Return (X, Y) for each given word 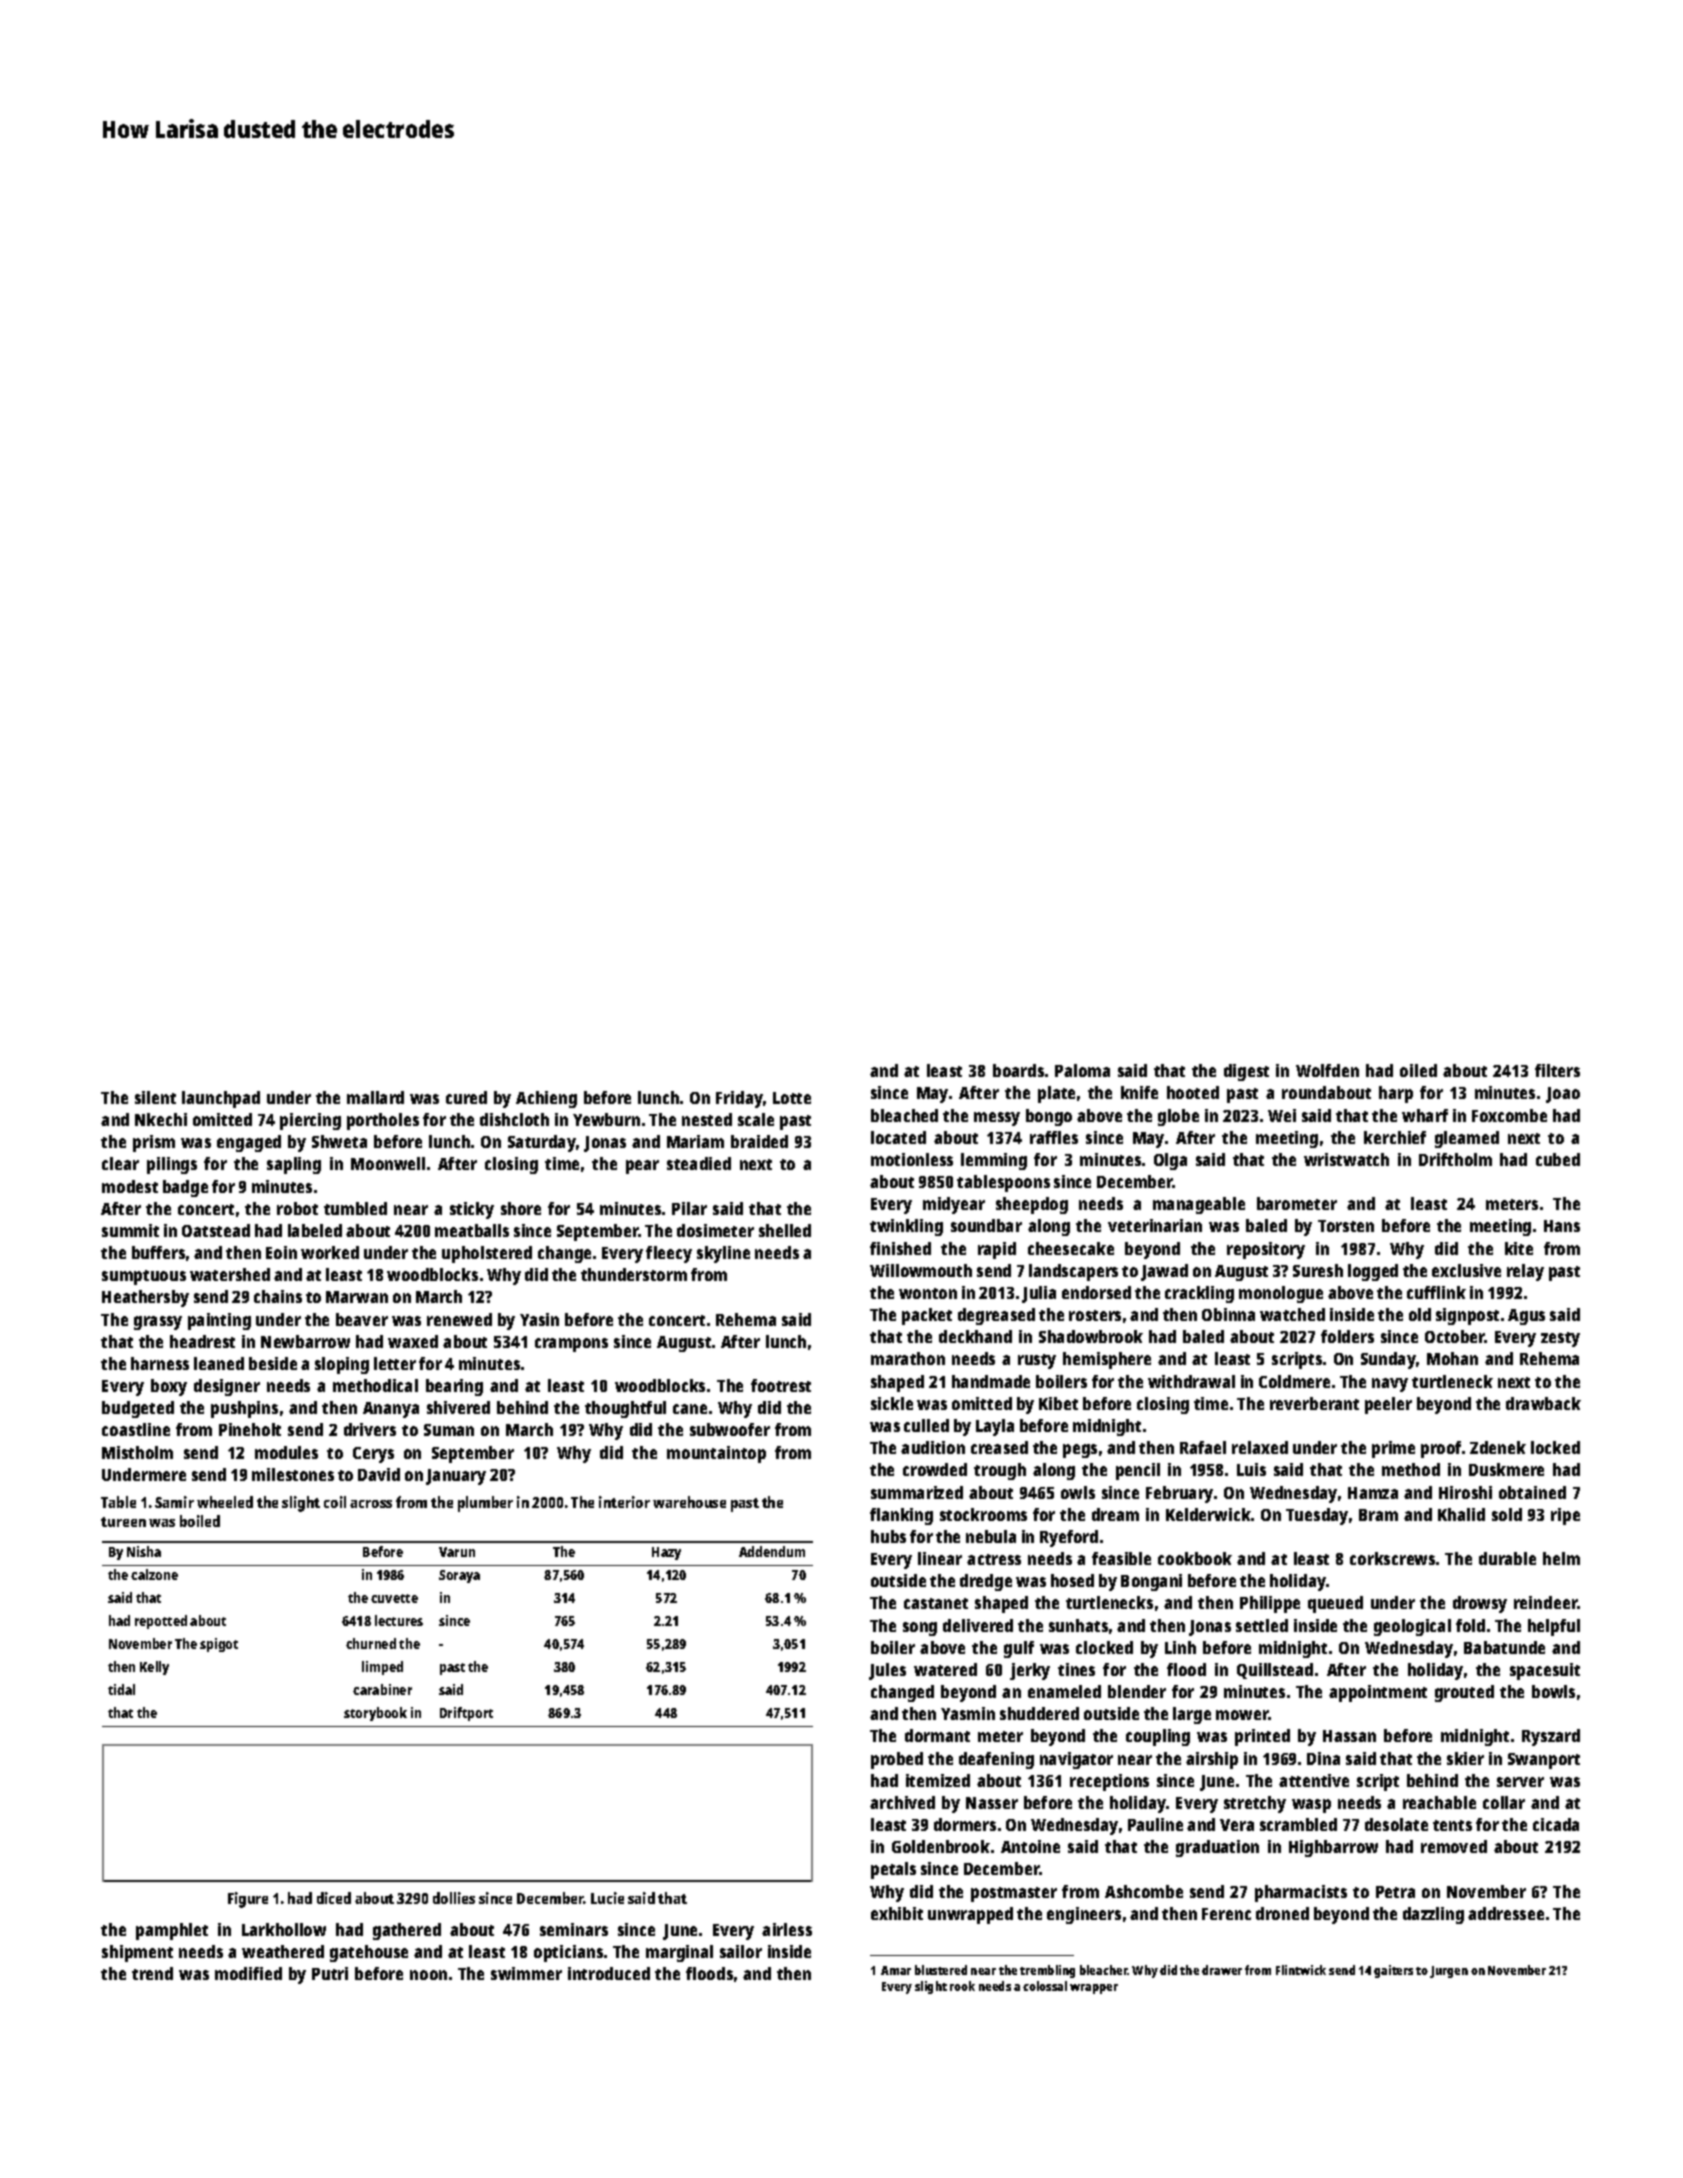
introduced (609, 1973)
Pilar (689, 1208)
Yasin (539, 1319)
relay (1525, 1272)
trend (152, 1973)
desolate (1396, 1824)
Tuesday (1317, 1516)
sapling (294, 1165)
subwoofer (730, 1429)
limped (382, 1668)
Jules (887, 1671)
